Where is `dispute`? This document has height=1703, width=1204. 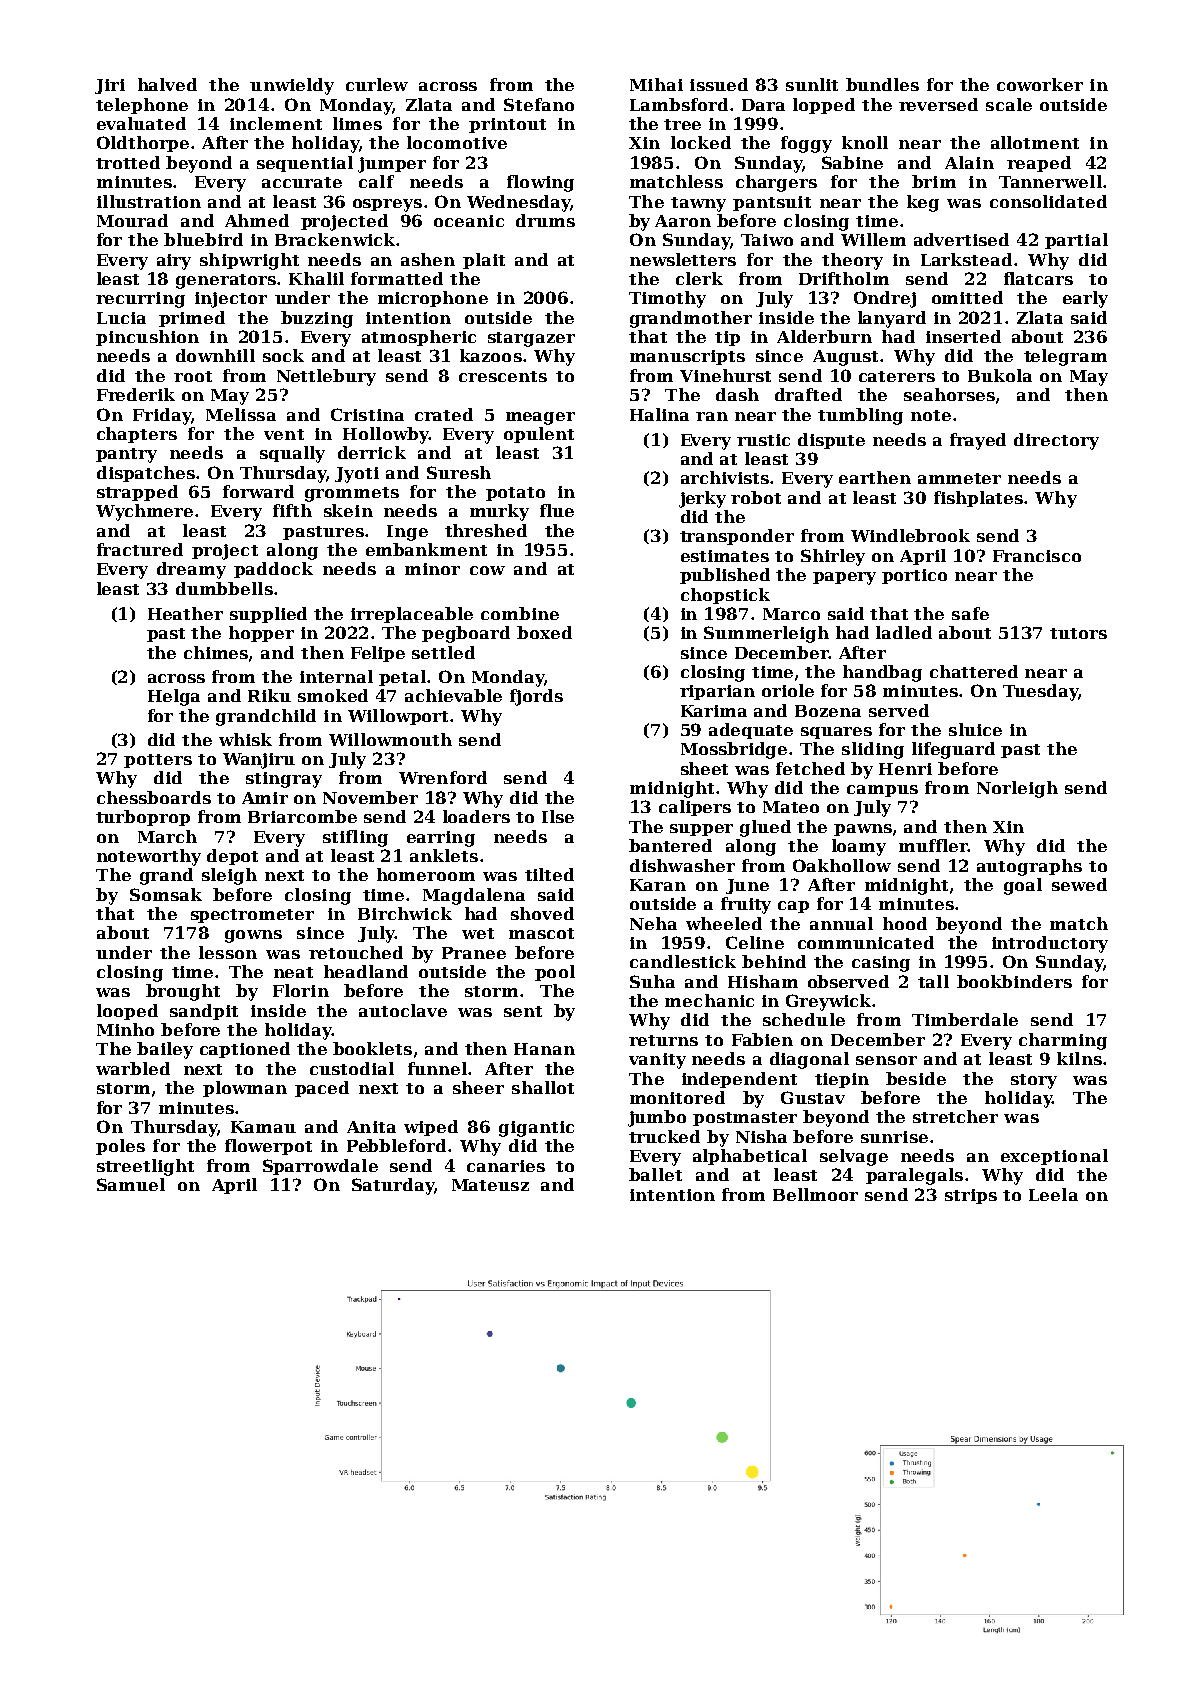
dispute is located at coordinates (831, 441).
